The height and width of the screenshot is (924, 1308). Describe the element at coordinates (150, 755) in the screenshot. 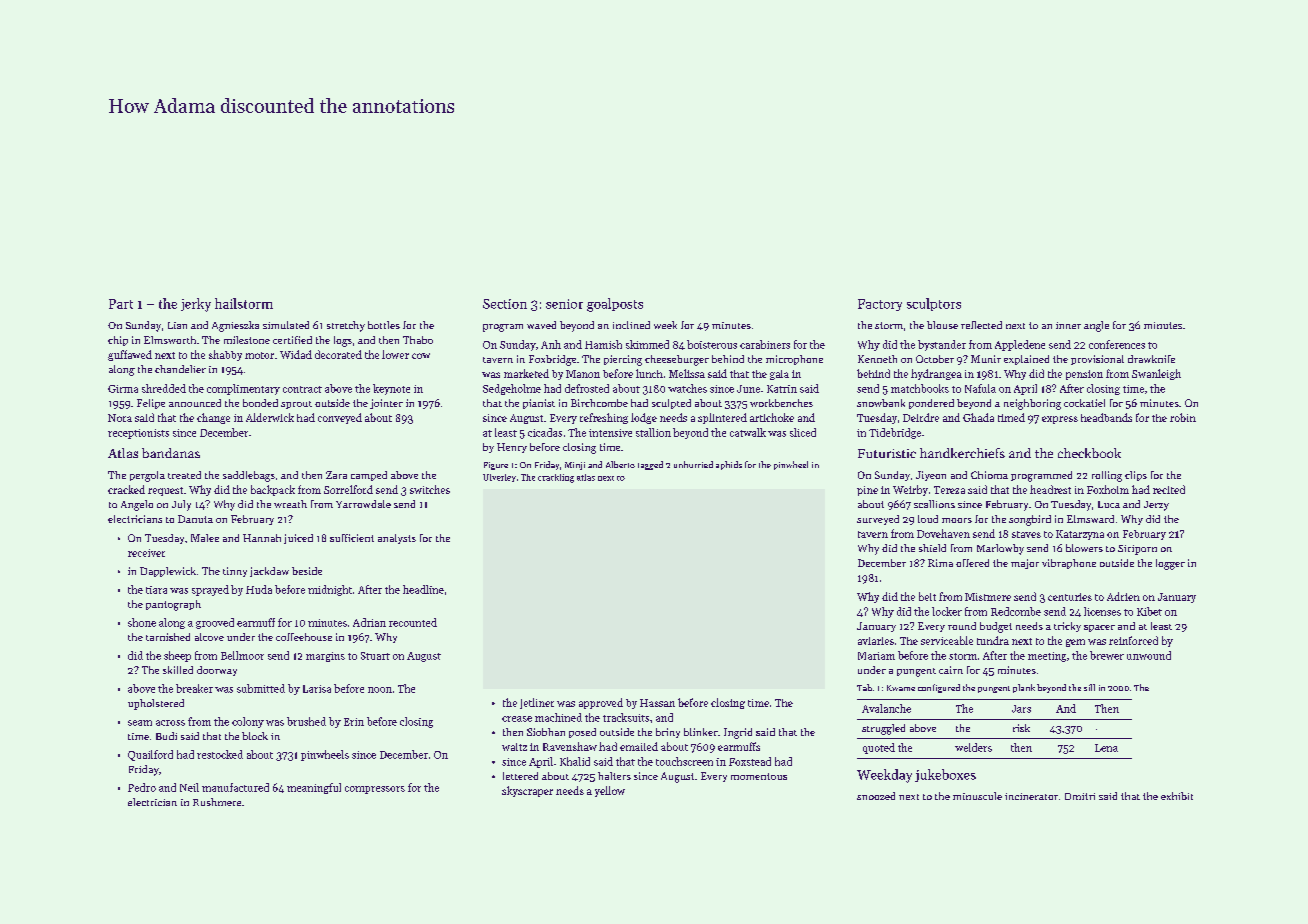

I see `Quailford` at that location.
